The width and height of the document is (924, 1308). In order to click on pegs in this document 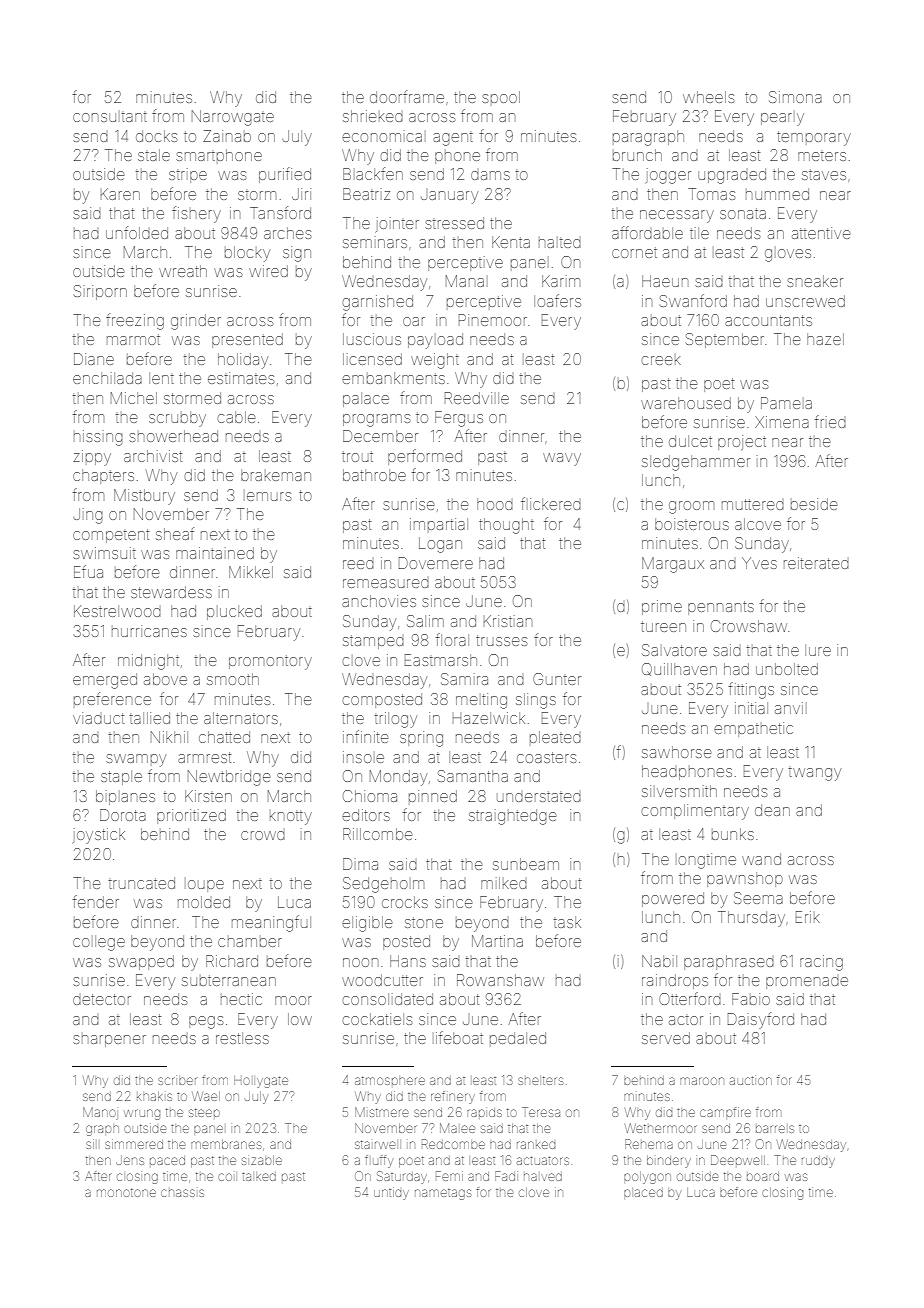, I will do `click(206, 1022)`.
